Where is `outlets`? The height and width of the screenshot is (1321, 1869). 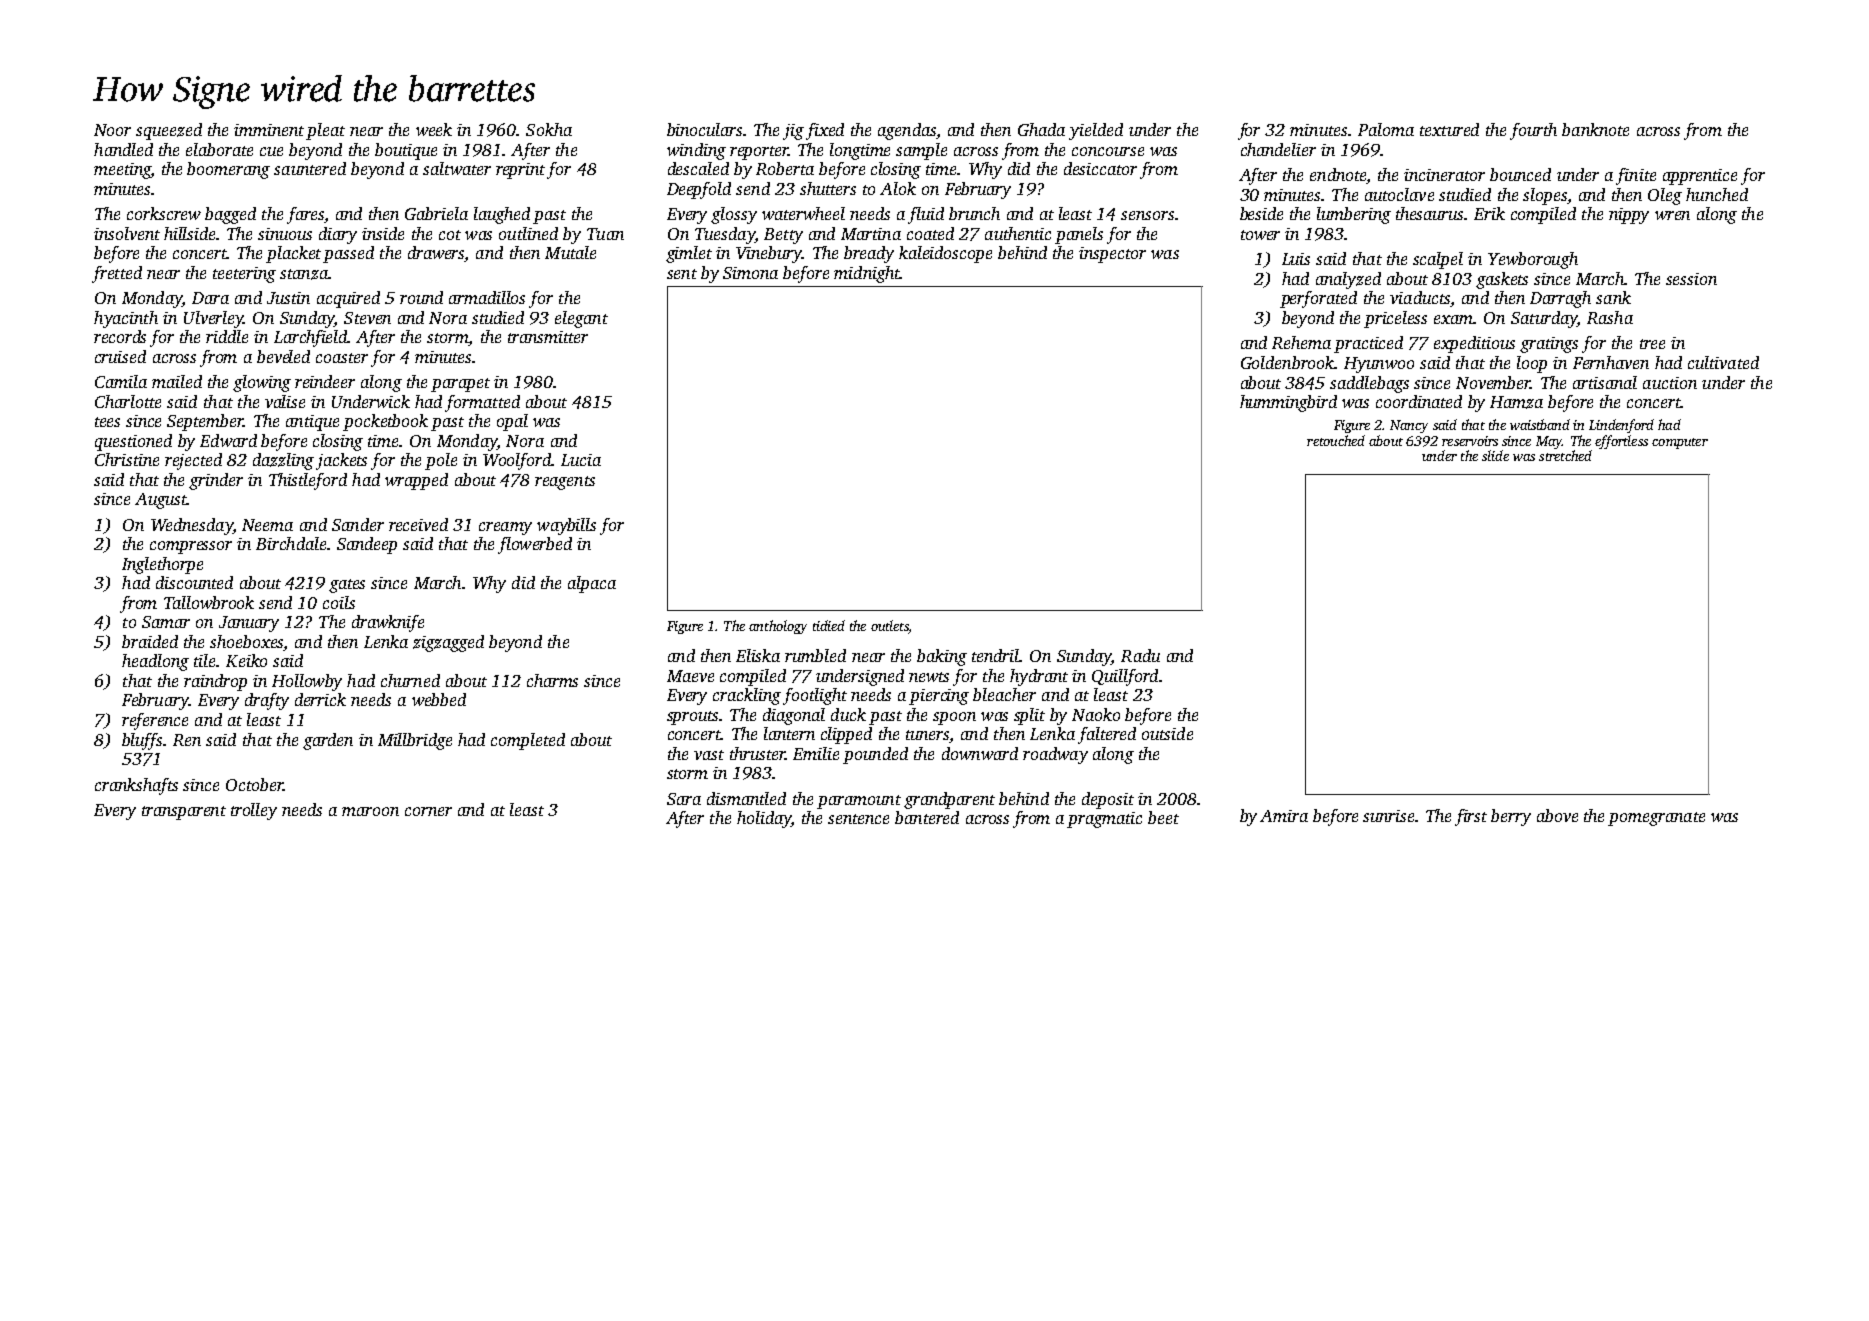 outlets is located at coordinates (889, 625).
